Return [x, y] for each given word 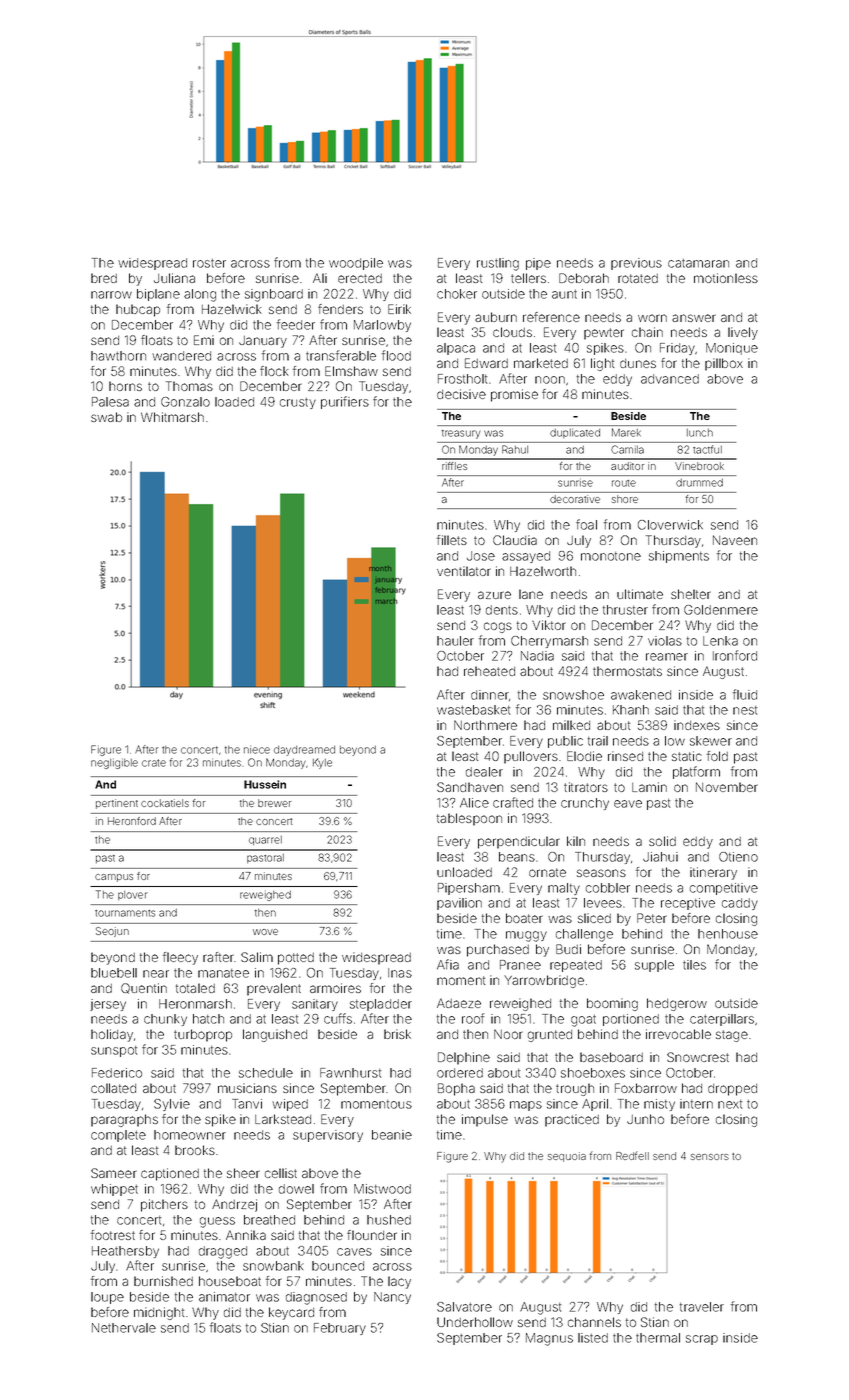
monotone [611, 556]
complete [118, 1136]
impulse [485, 1120]
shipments [679, 557]
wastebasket [473, 710]
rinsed [625, 756]
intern [696, 1104]
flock [274, 371]
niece [257, 749]
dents [502, 610]
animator [224, 1297]
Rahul [515, 449]
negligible [114, 763]
